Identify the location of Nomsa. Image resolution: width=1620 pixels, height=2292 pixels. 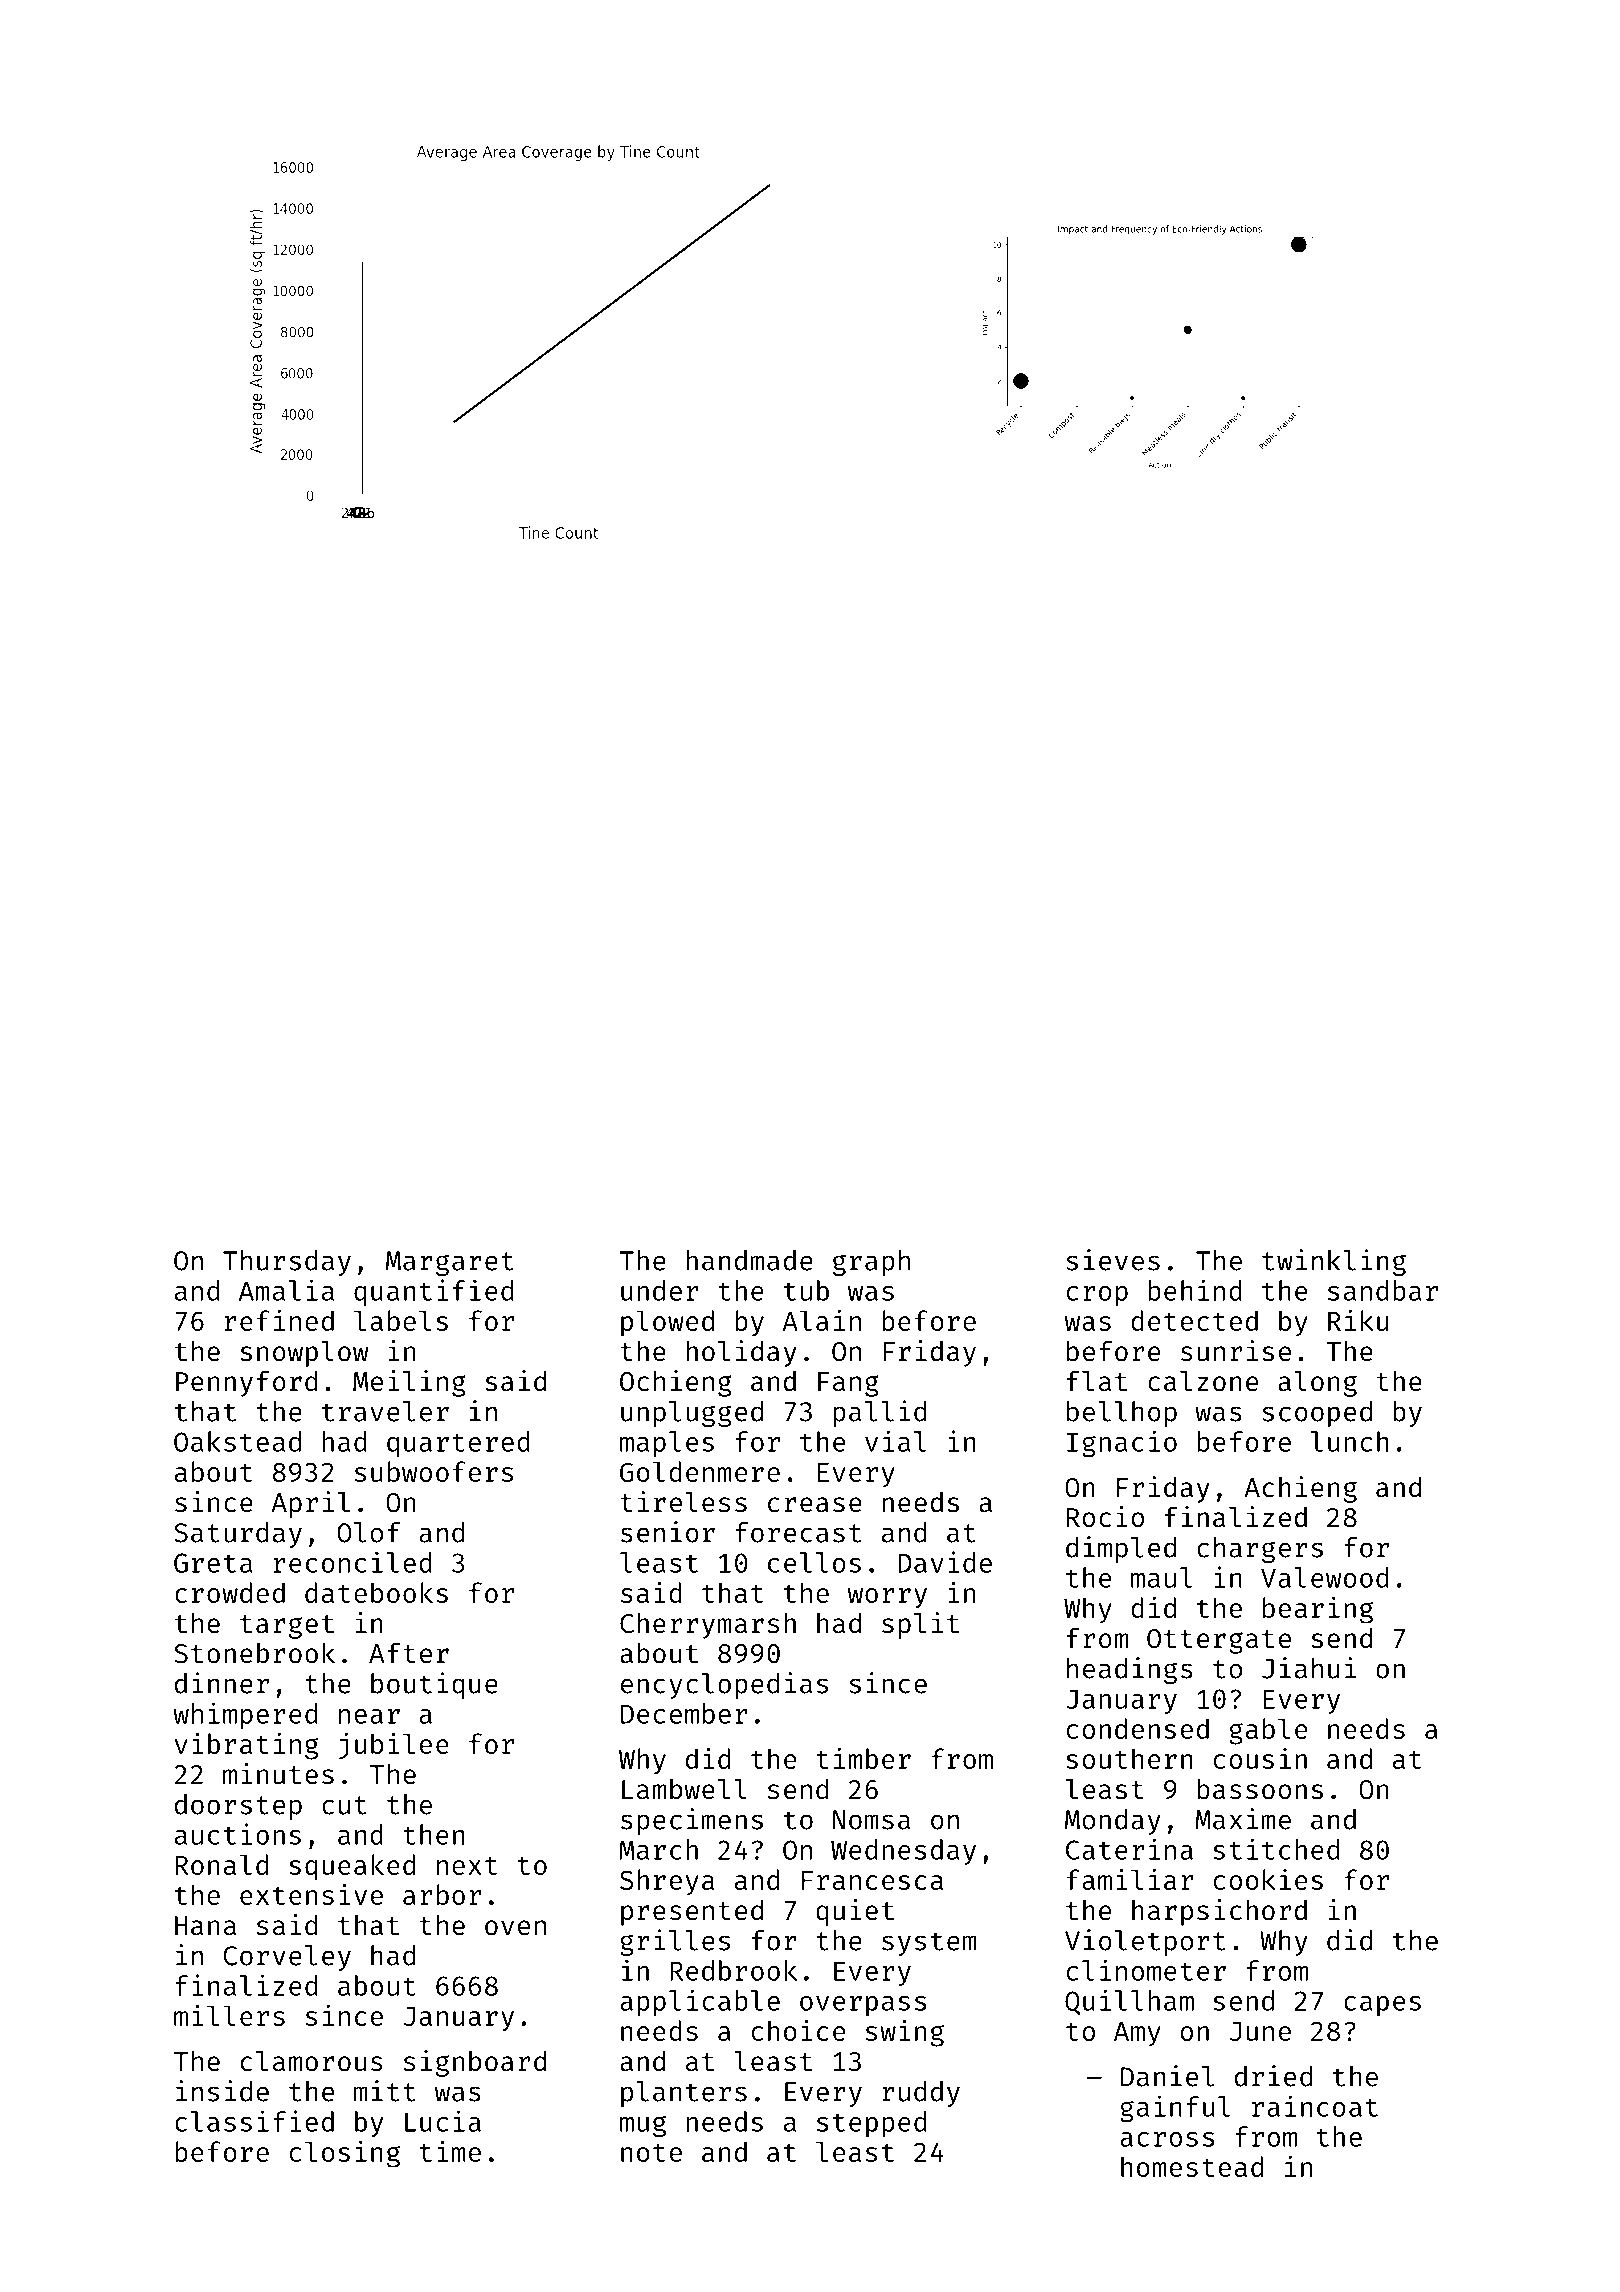
(871, 1820).
